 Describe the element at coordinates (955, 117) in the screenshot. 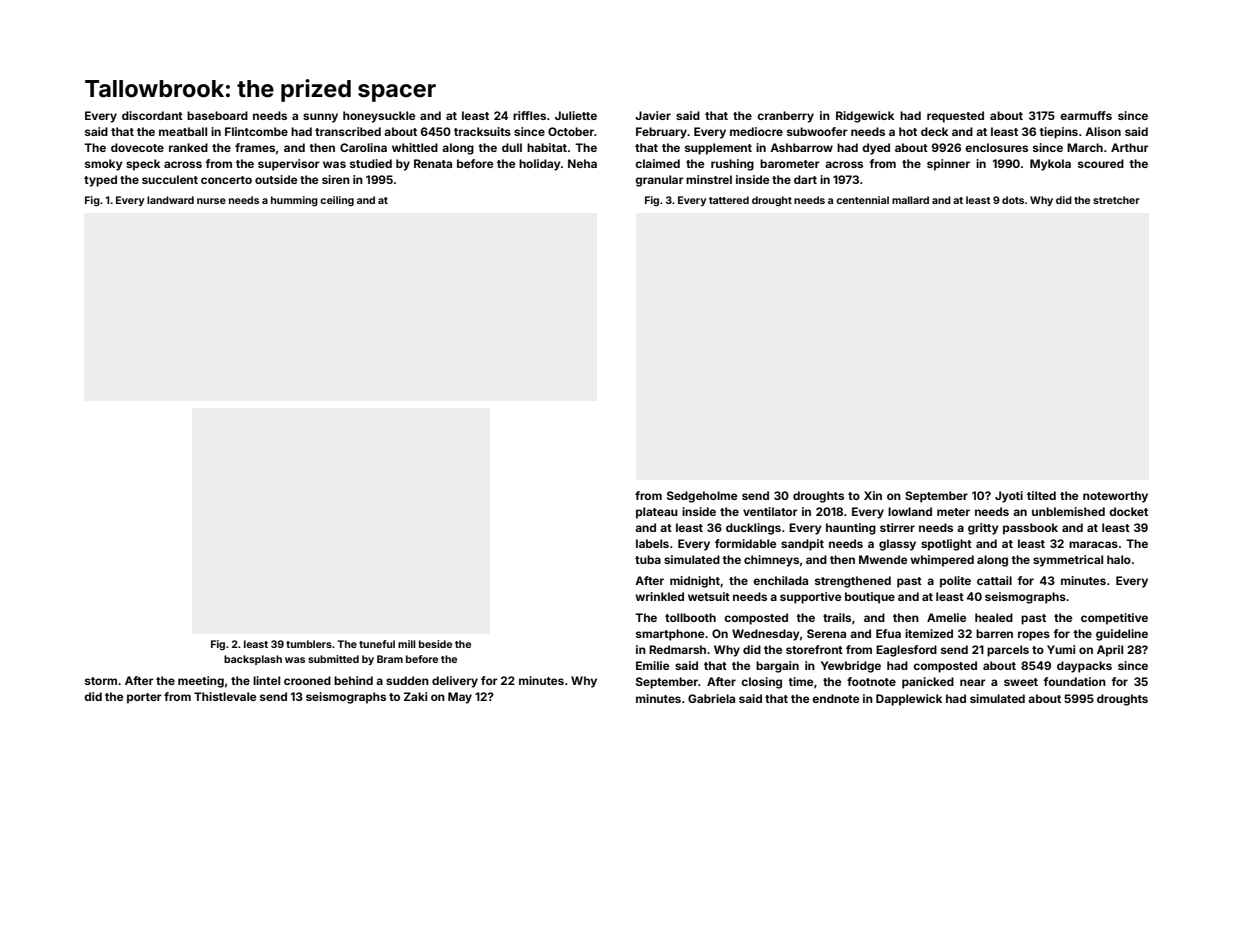

I see `requested` at that location.
